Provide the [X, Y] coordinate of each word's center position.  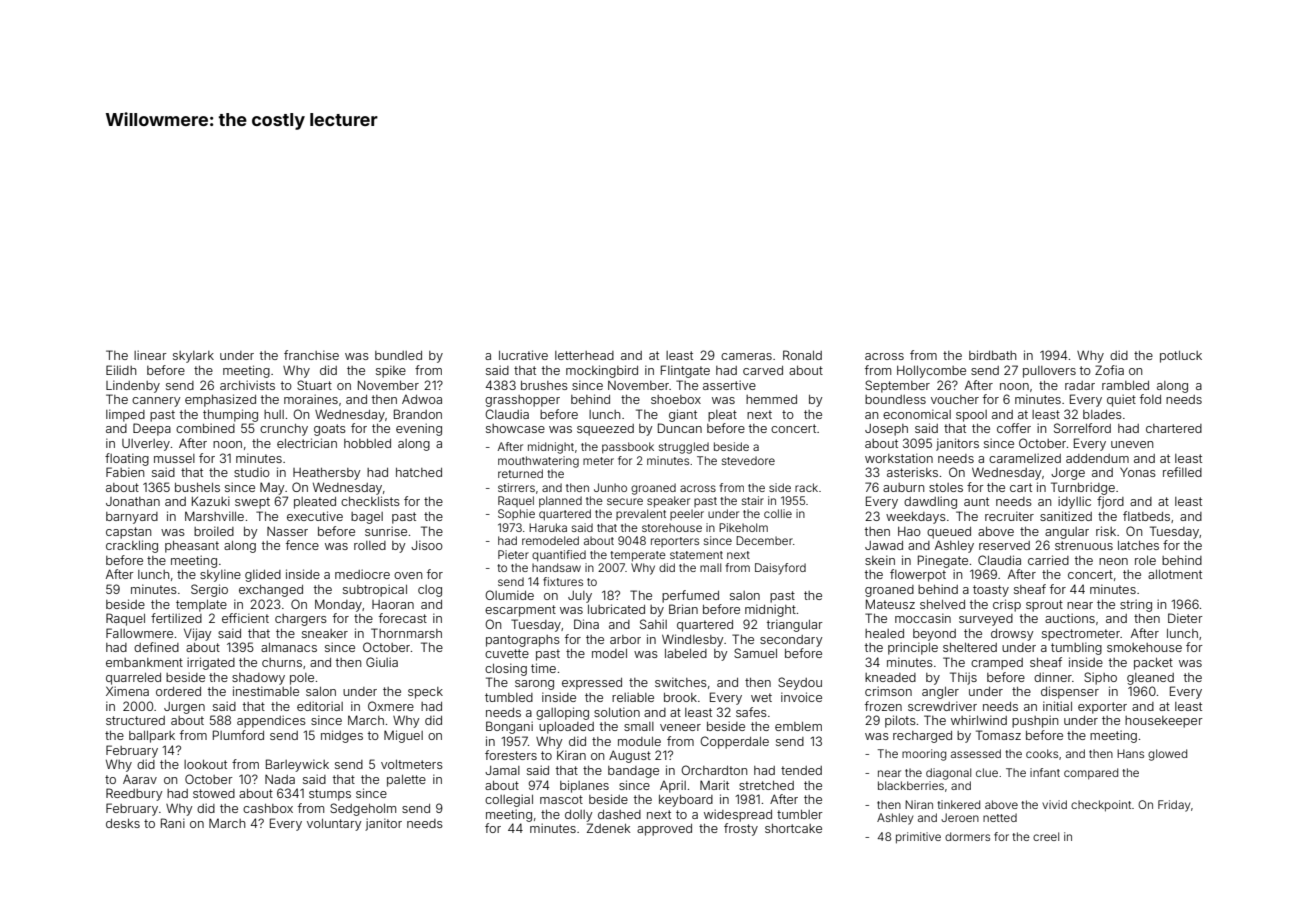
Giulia [382, 662]
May [272, 488]
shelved [942, 604]
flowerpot [918, 575]
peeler [687, 514]
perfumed [690, 596]
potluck [1181, 357]
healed [884, 633]
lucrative [523, 355]
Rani [173, 823]
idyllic [1074, 502]
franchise [311, 355]
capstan [128, 533]
